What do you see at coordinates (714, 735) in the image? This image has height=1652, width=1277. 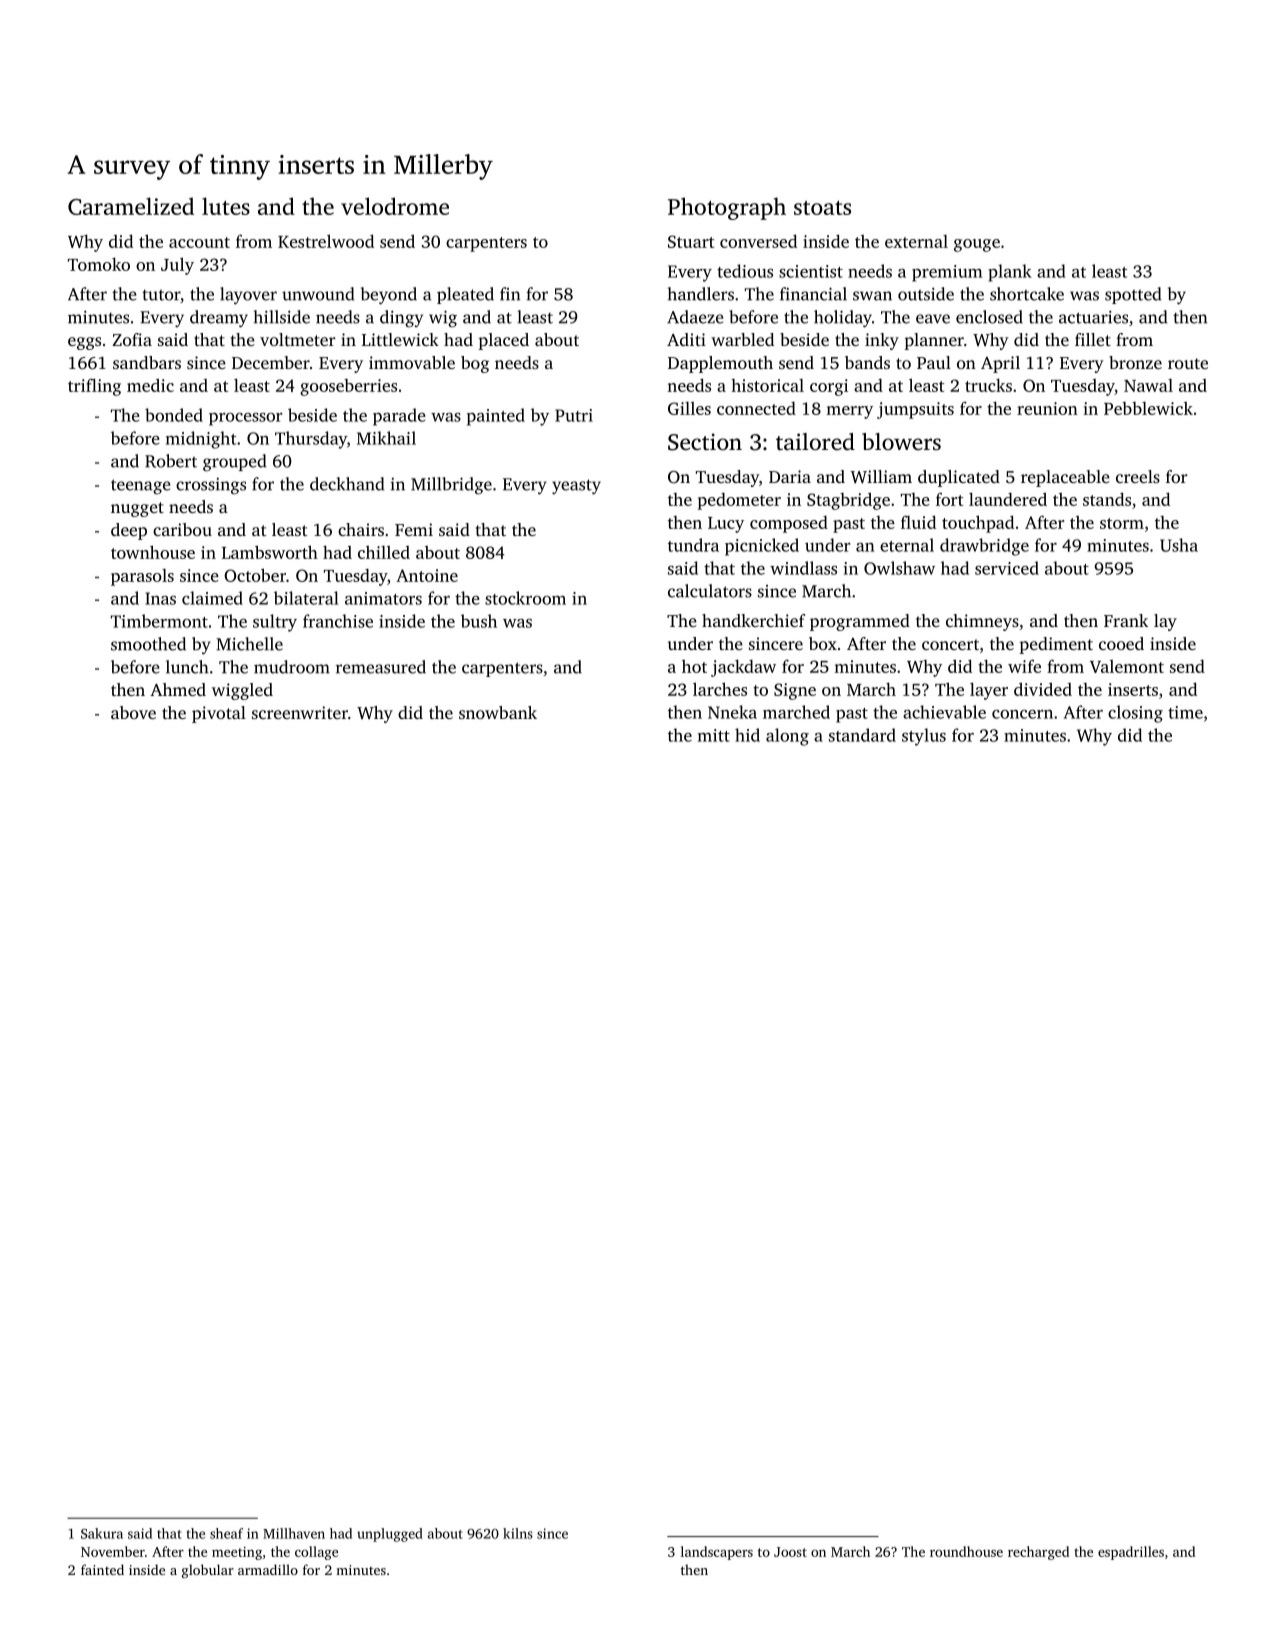 I see `mitt` at bounding box center [714, 735].
